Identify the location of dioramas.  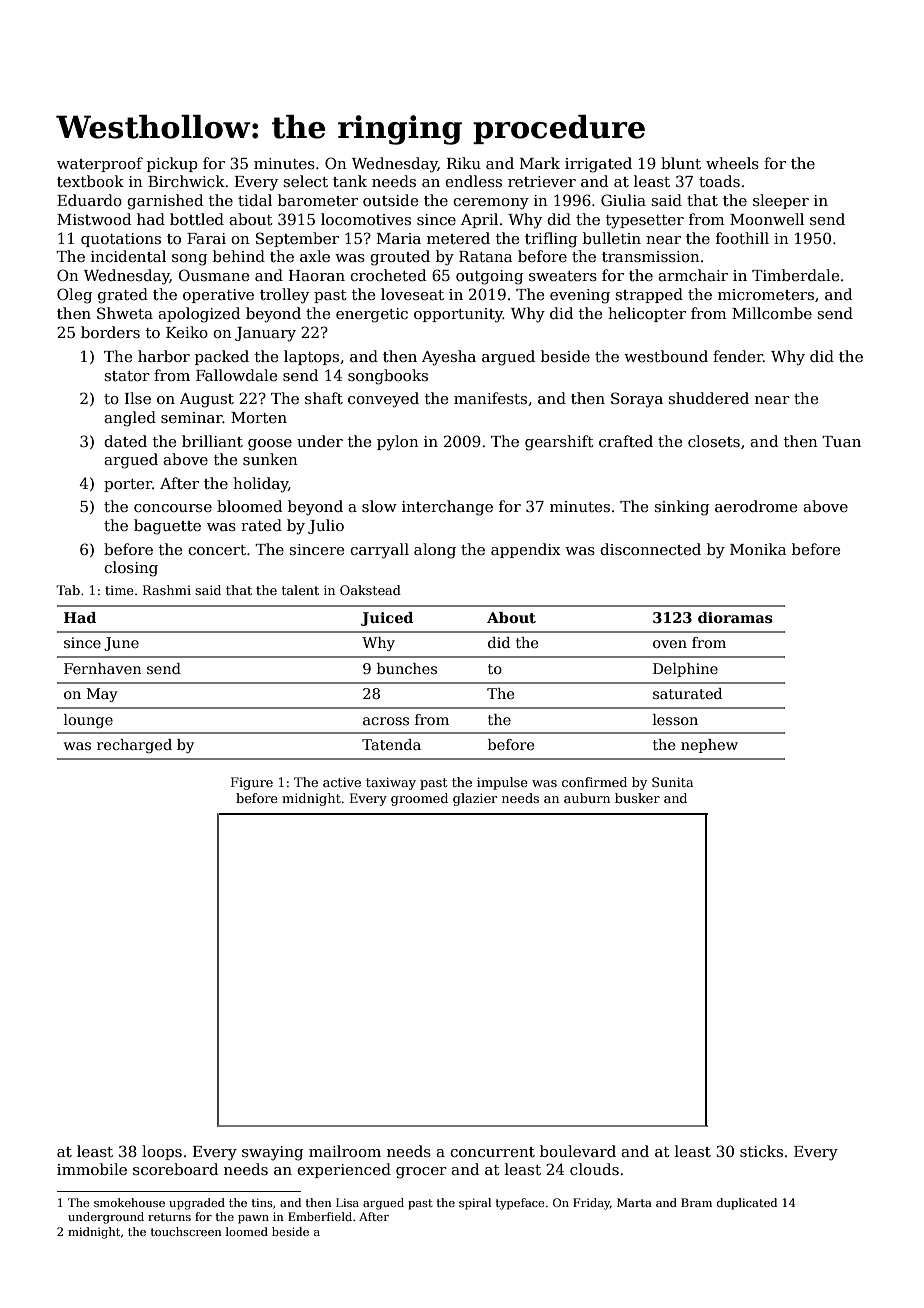
(735, 618).
